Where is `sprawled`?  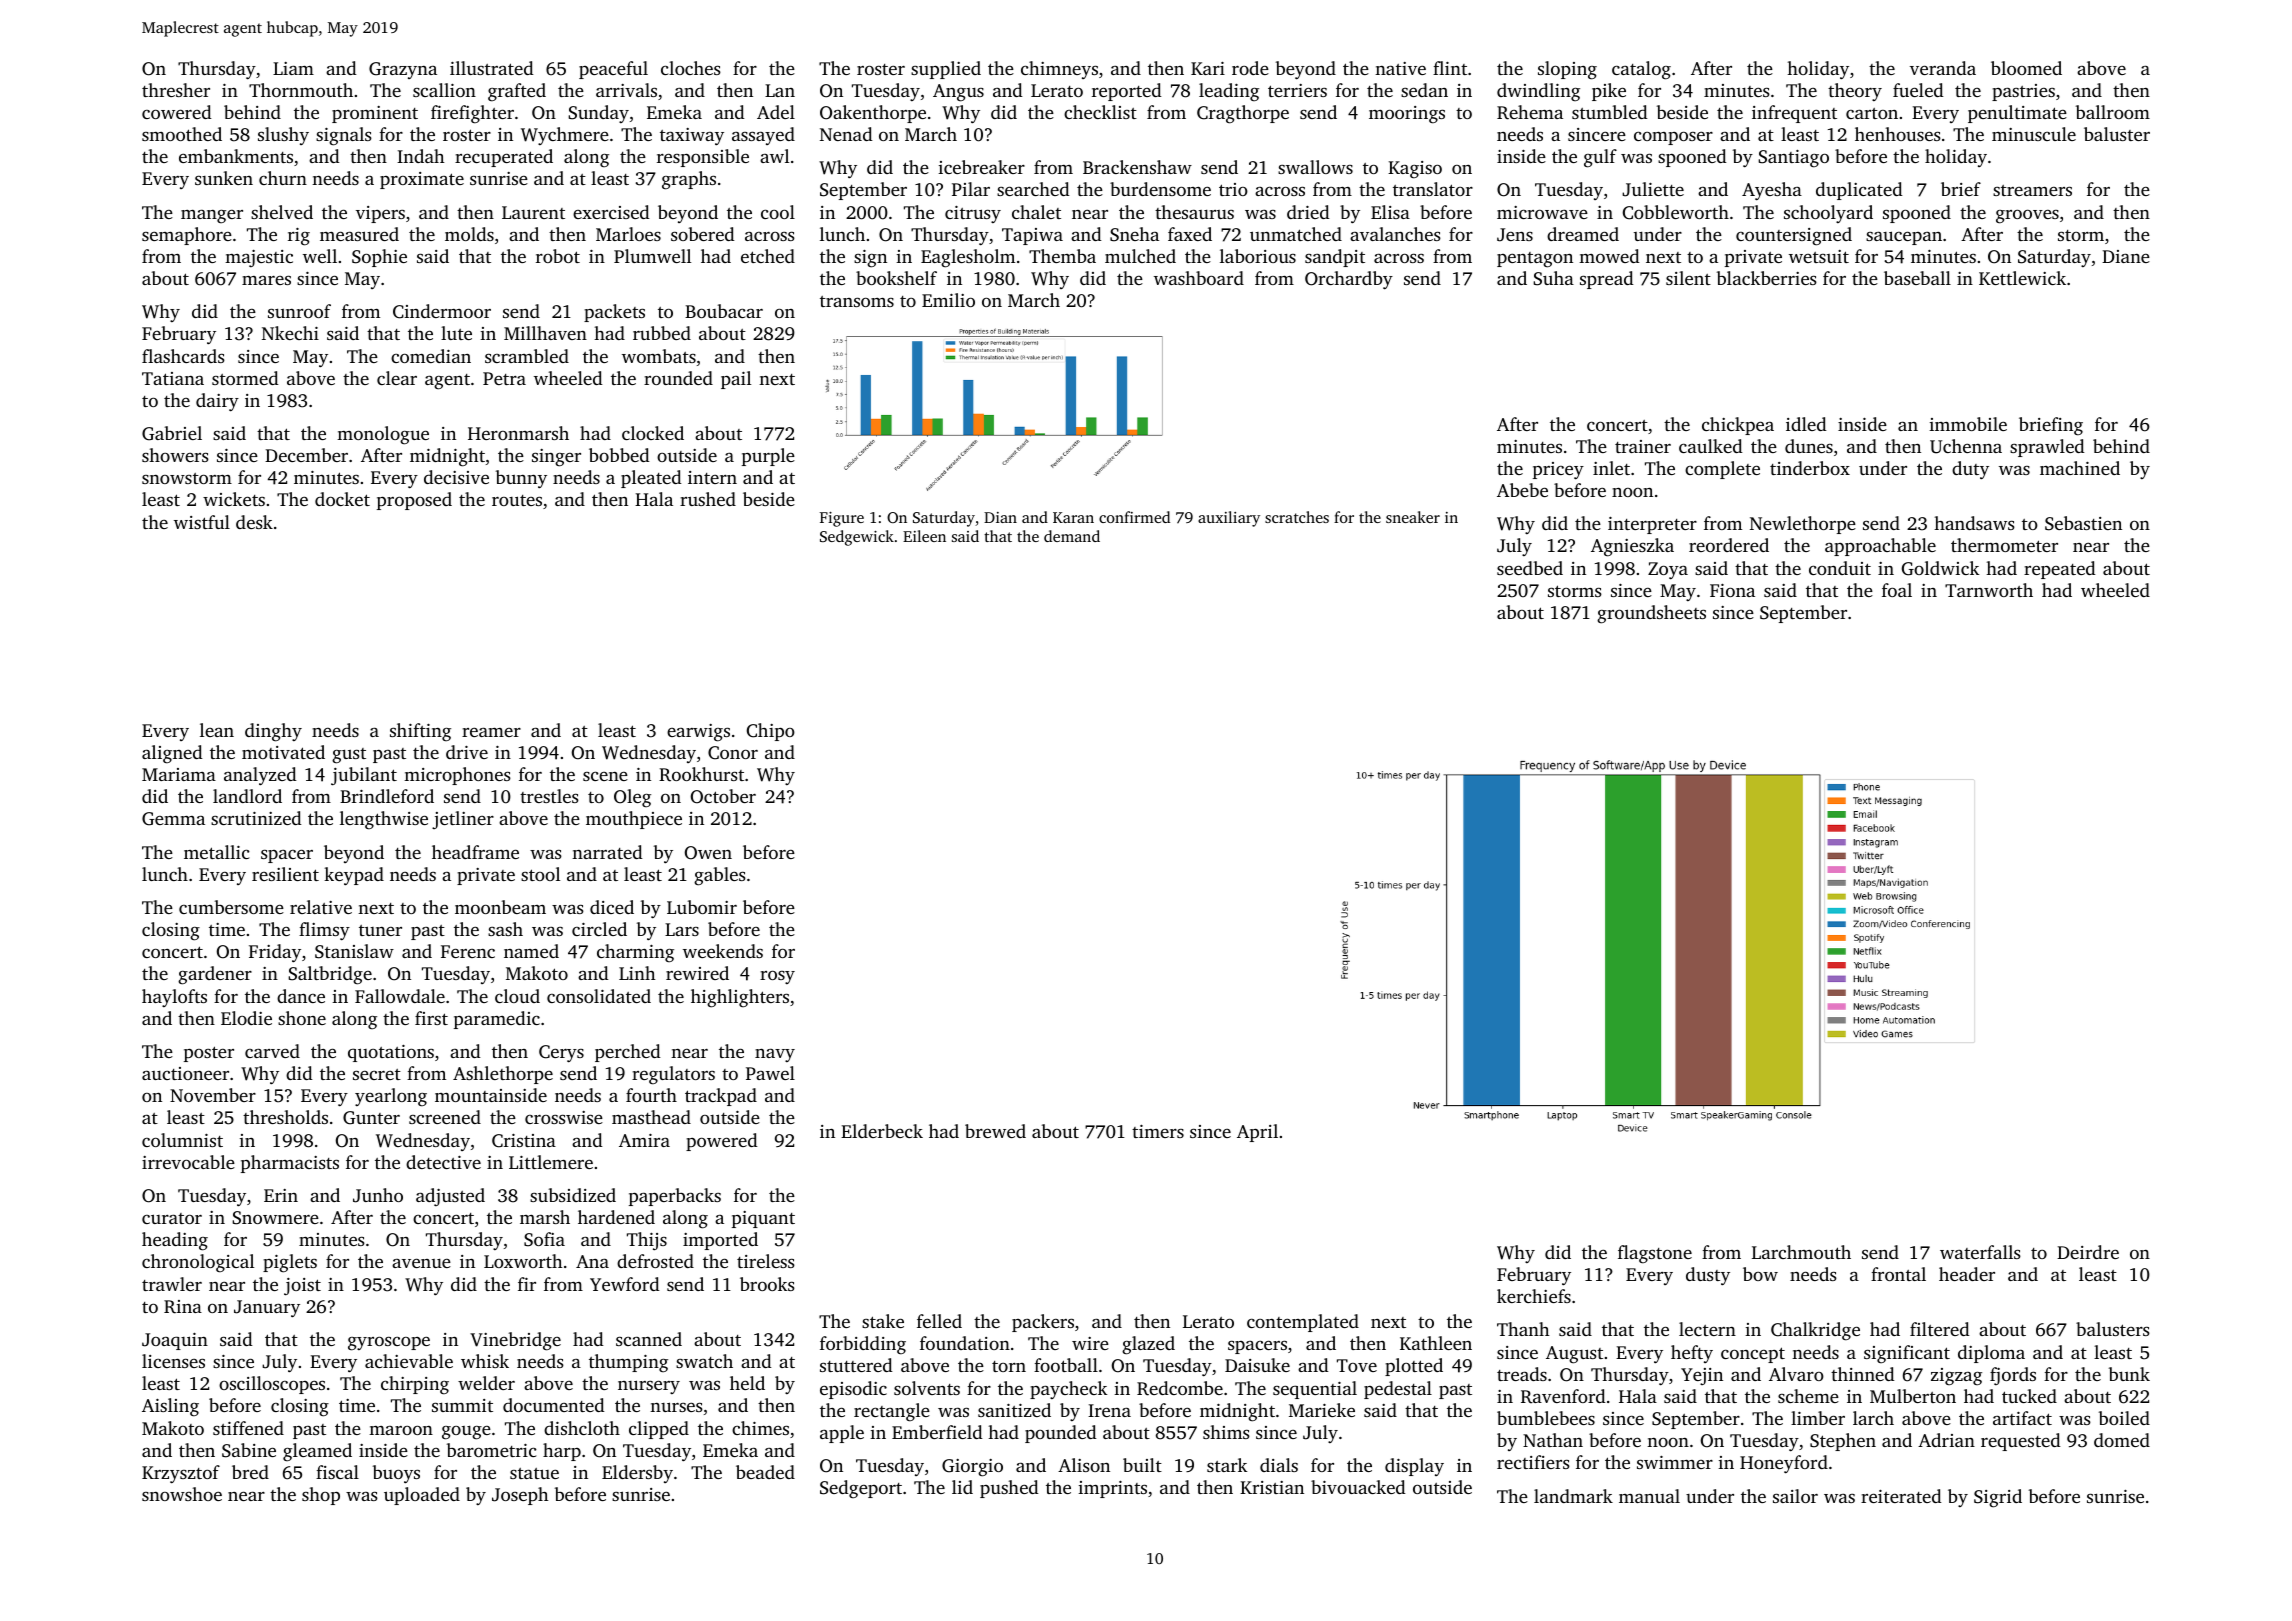
sprawled is located at coordinates (2047, 448).
